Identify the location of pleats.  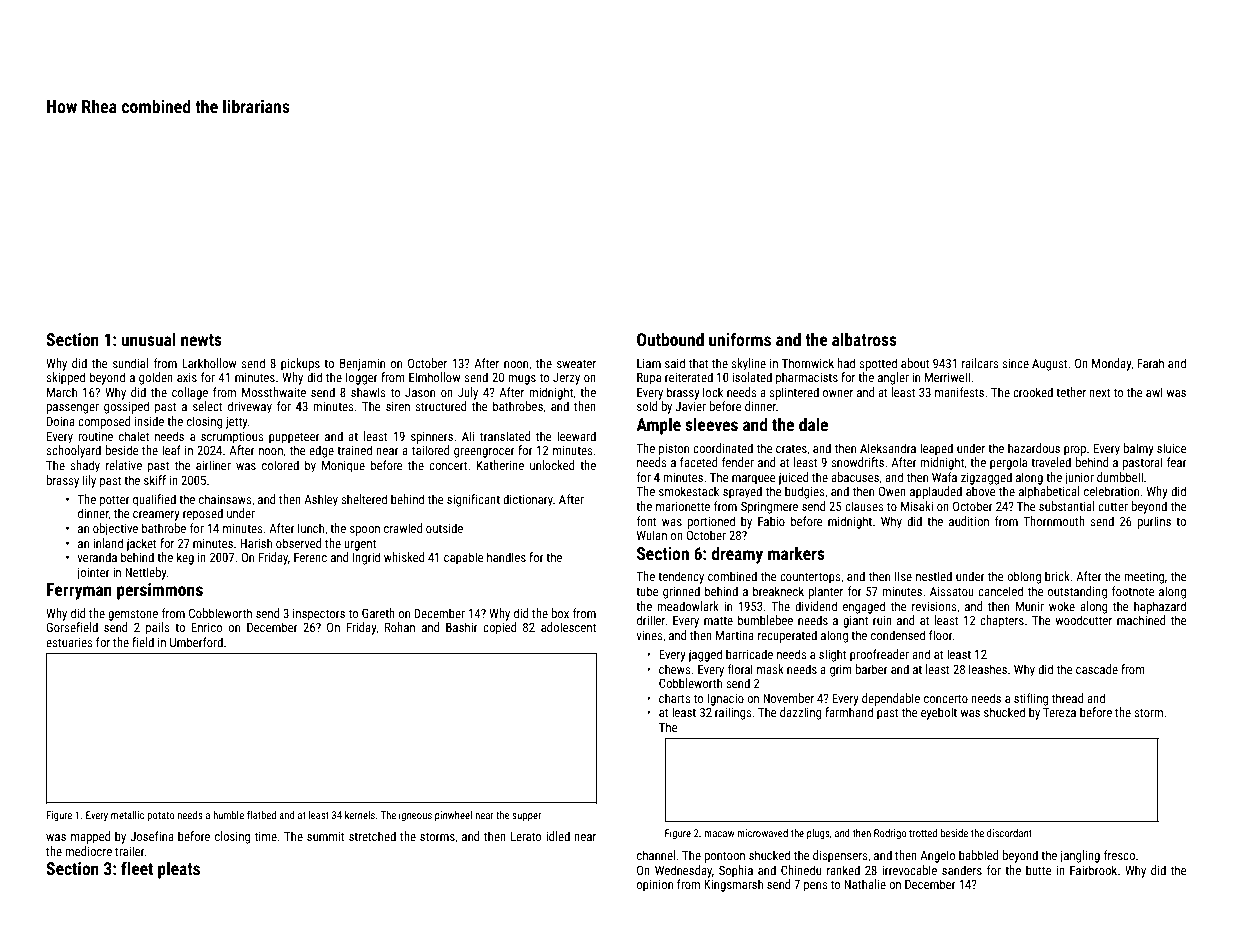
(179, 870).
